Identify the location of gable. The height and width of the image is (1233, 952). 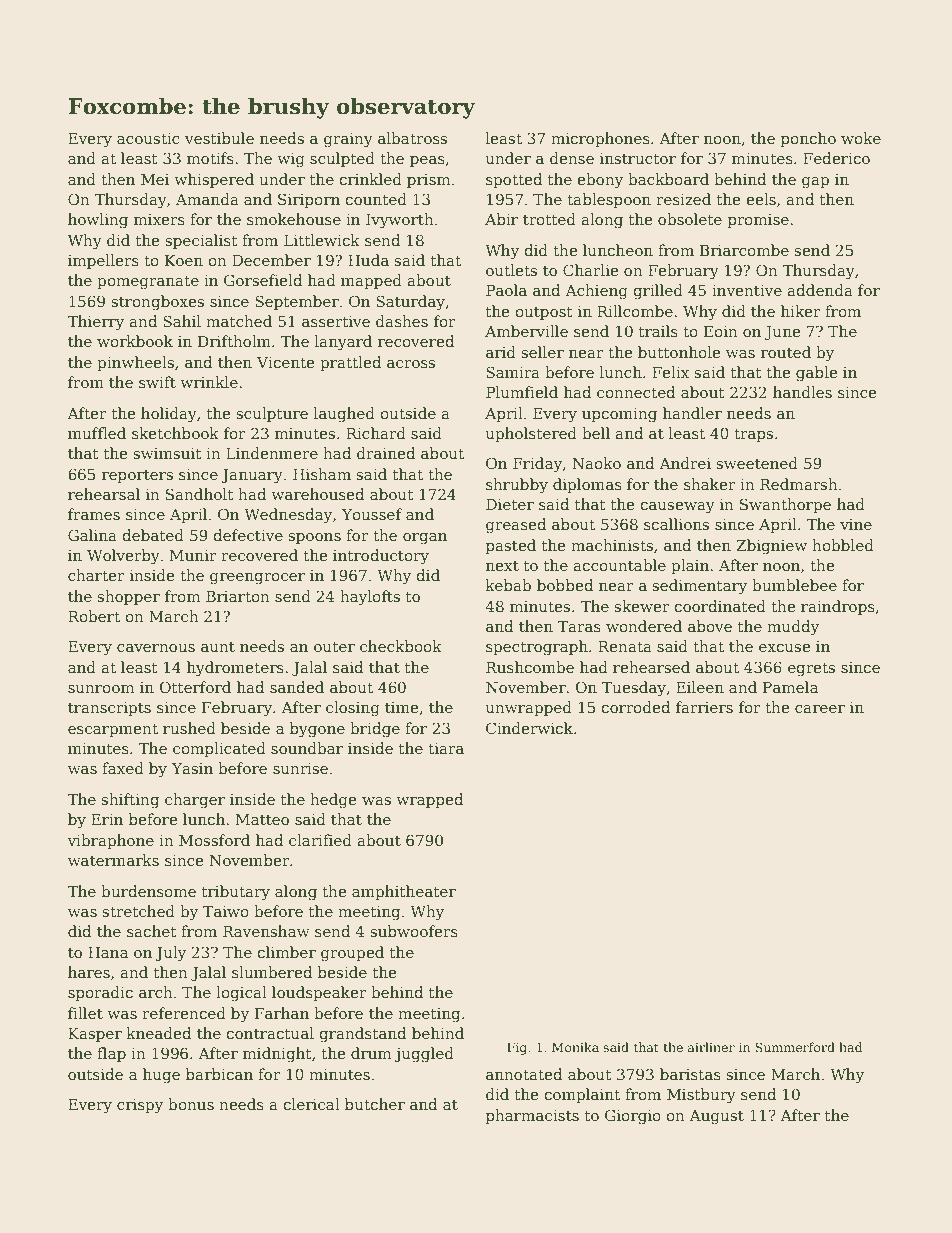
(817, 374).
